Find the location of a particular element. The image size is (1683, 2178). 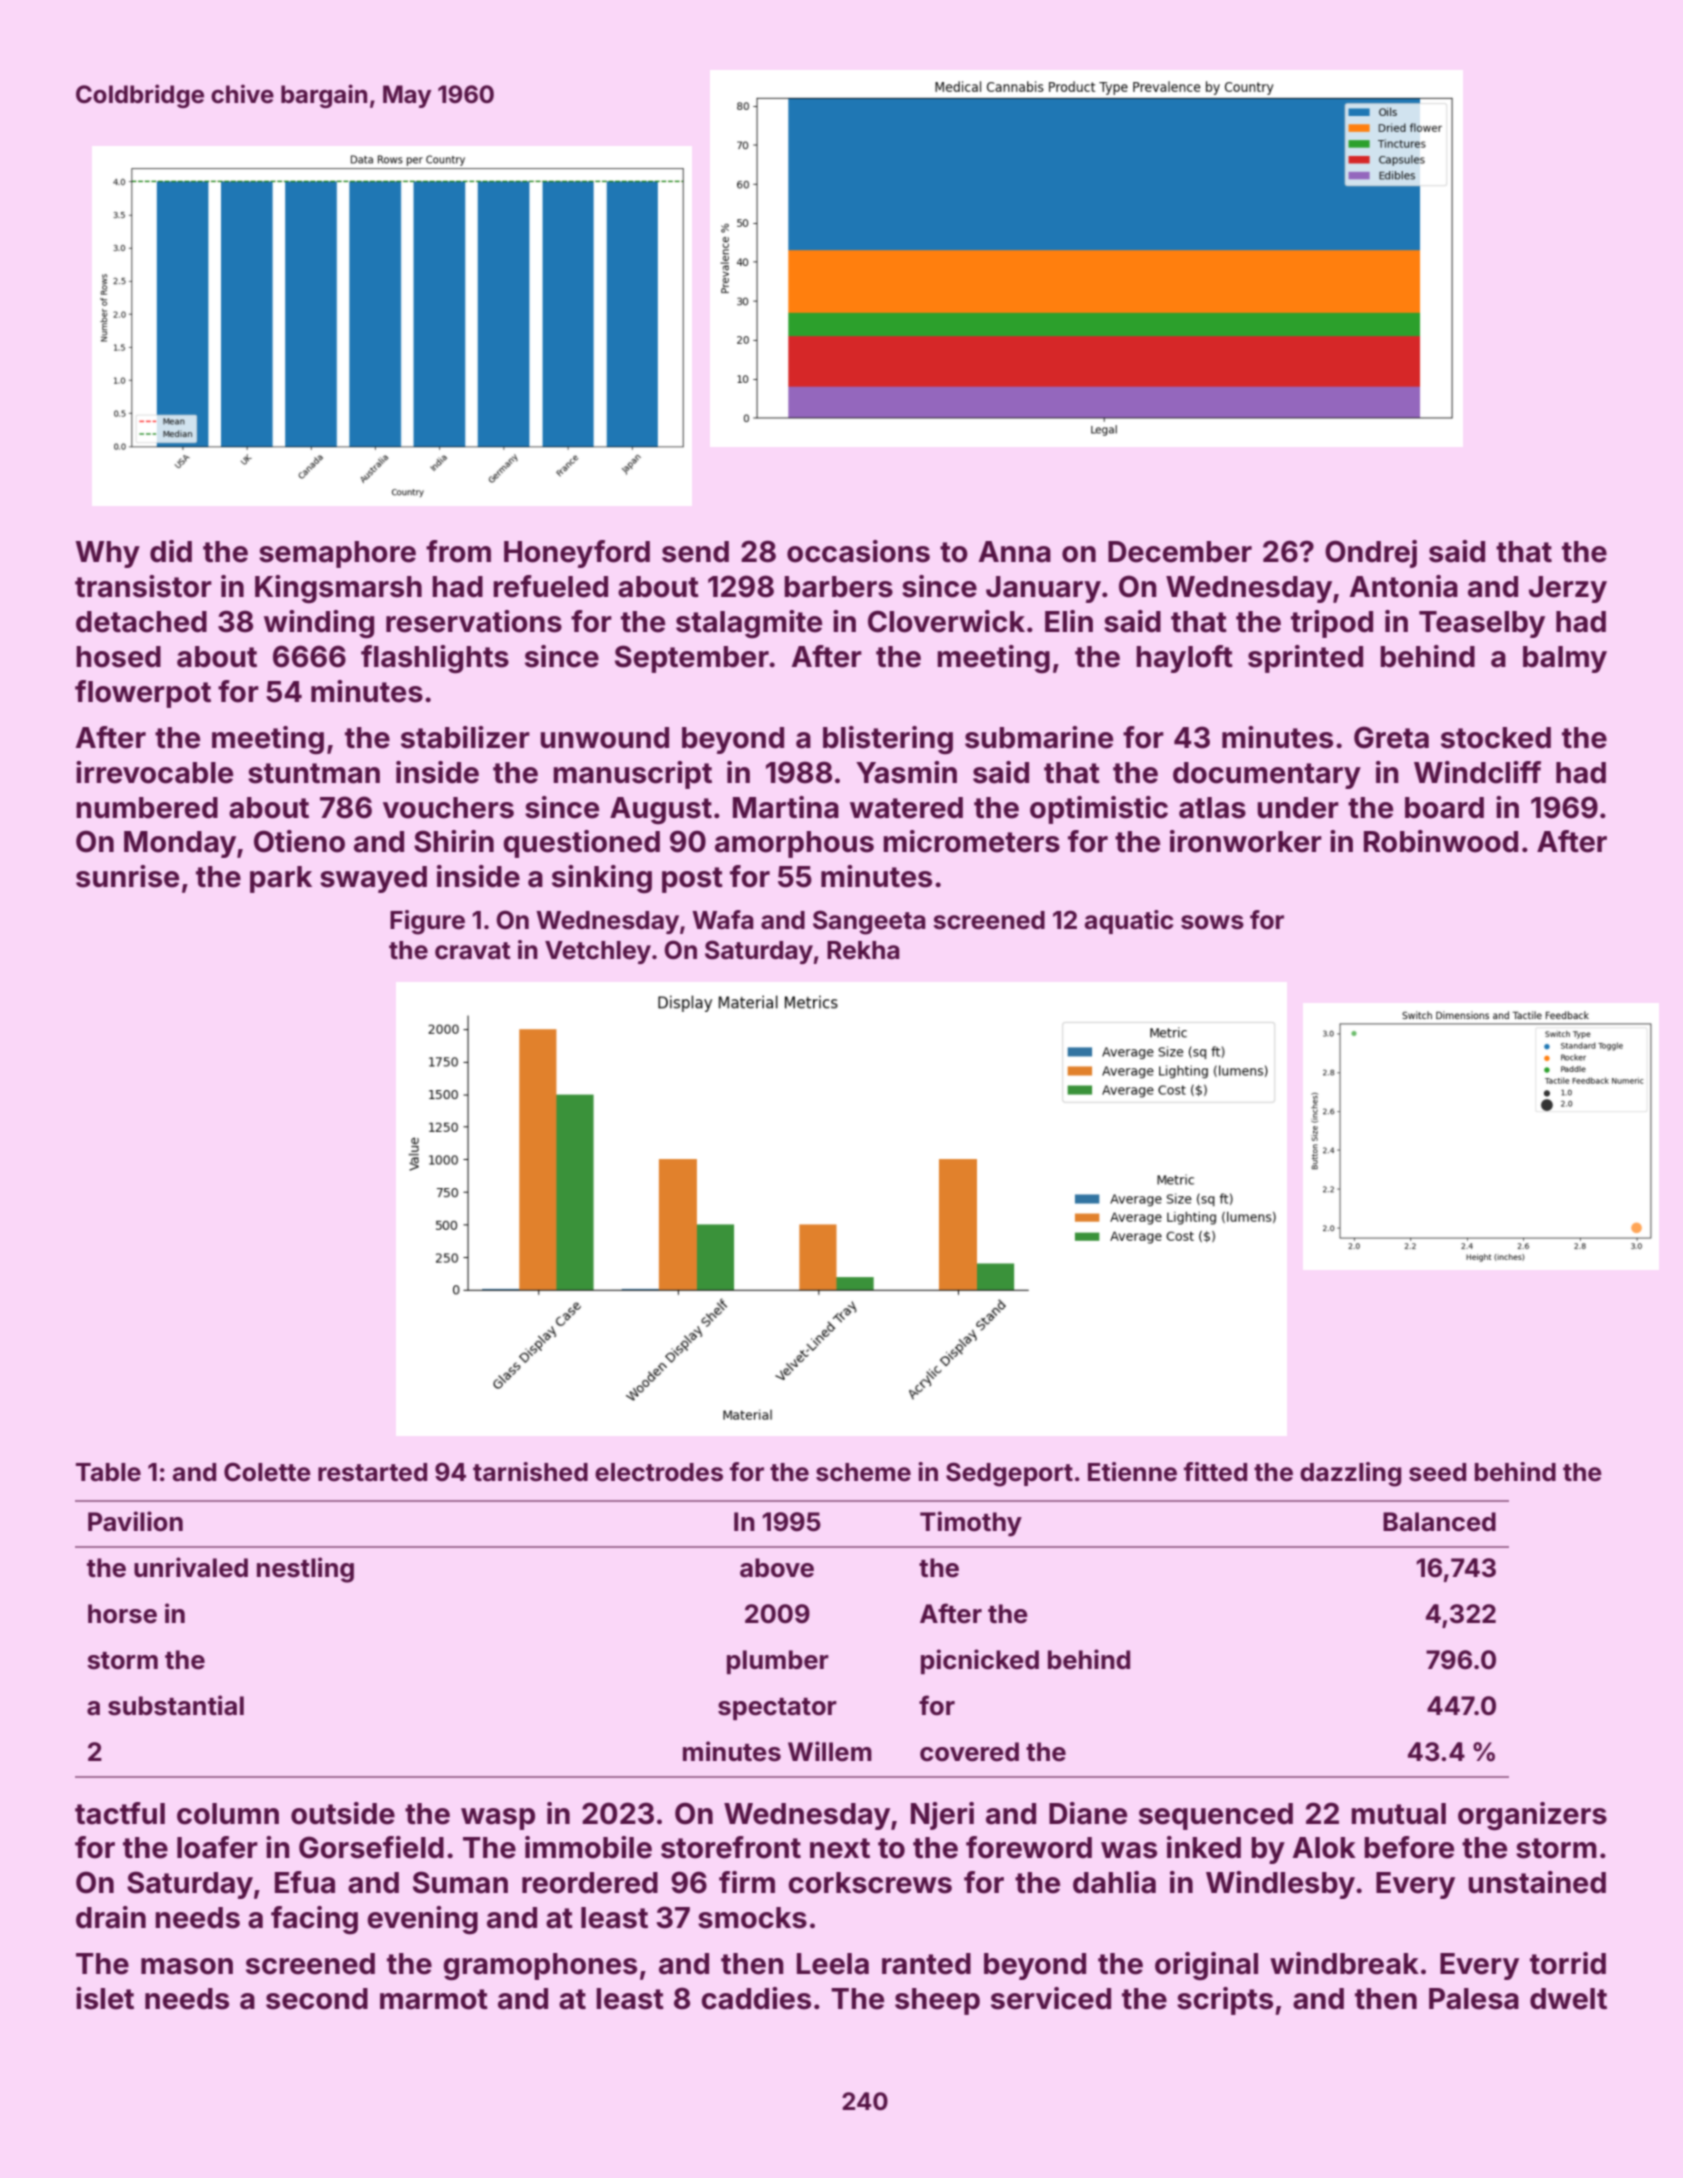

seed is located at coordinates (1437, 1472).
